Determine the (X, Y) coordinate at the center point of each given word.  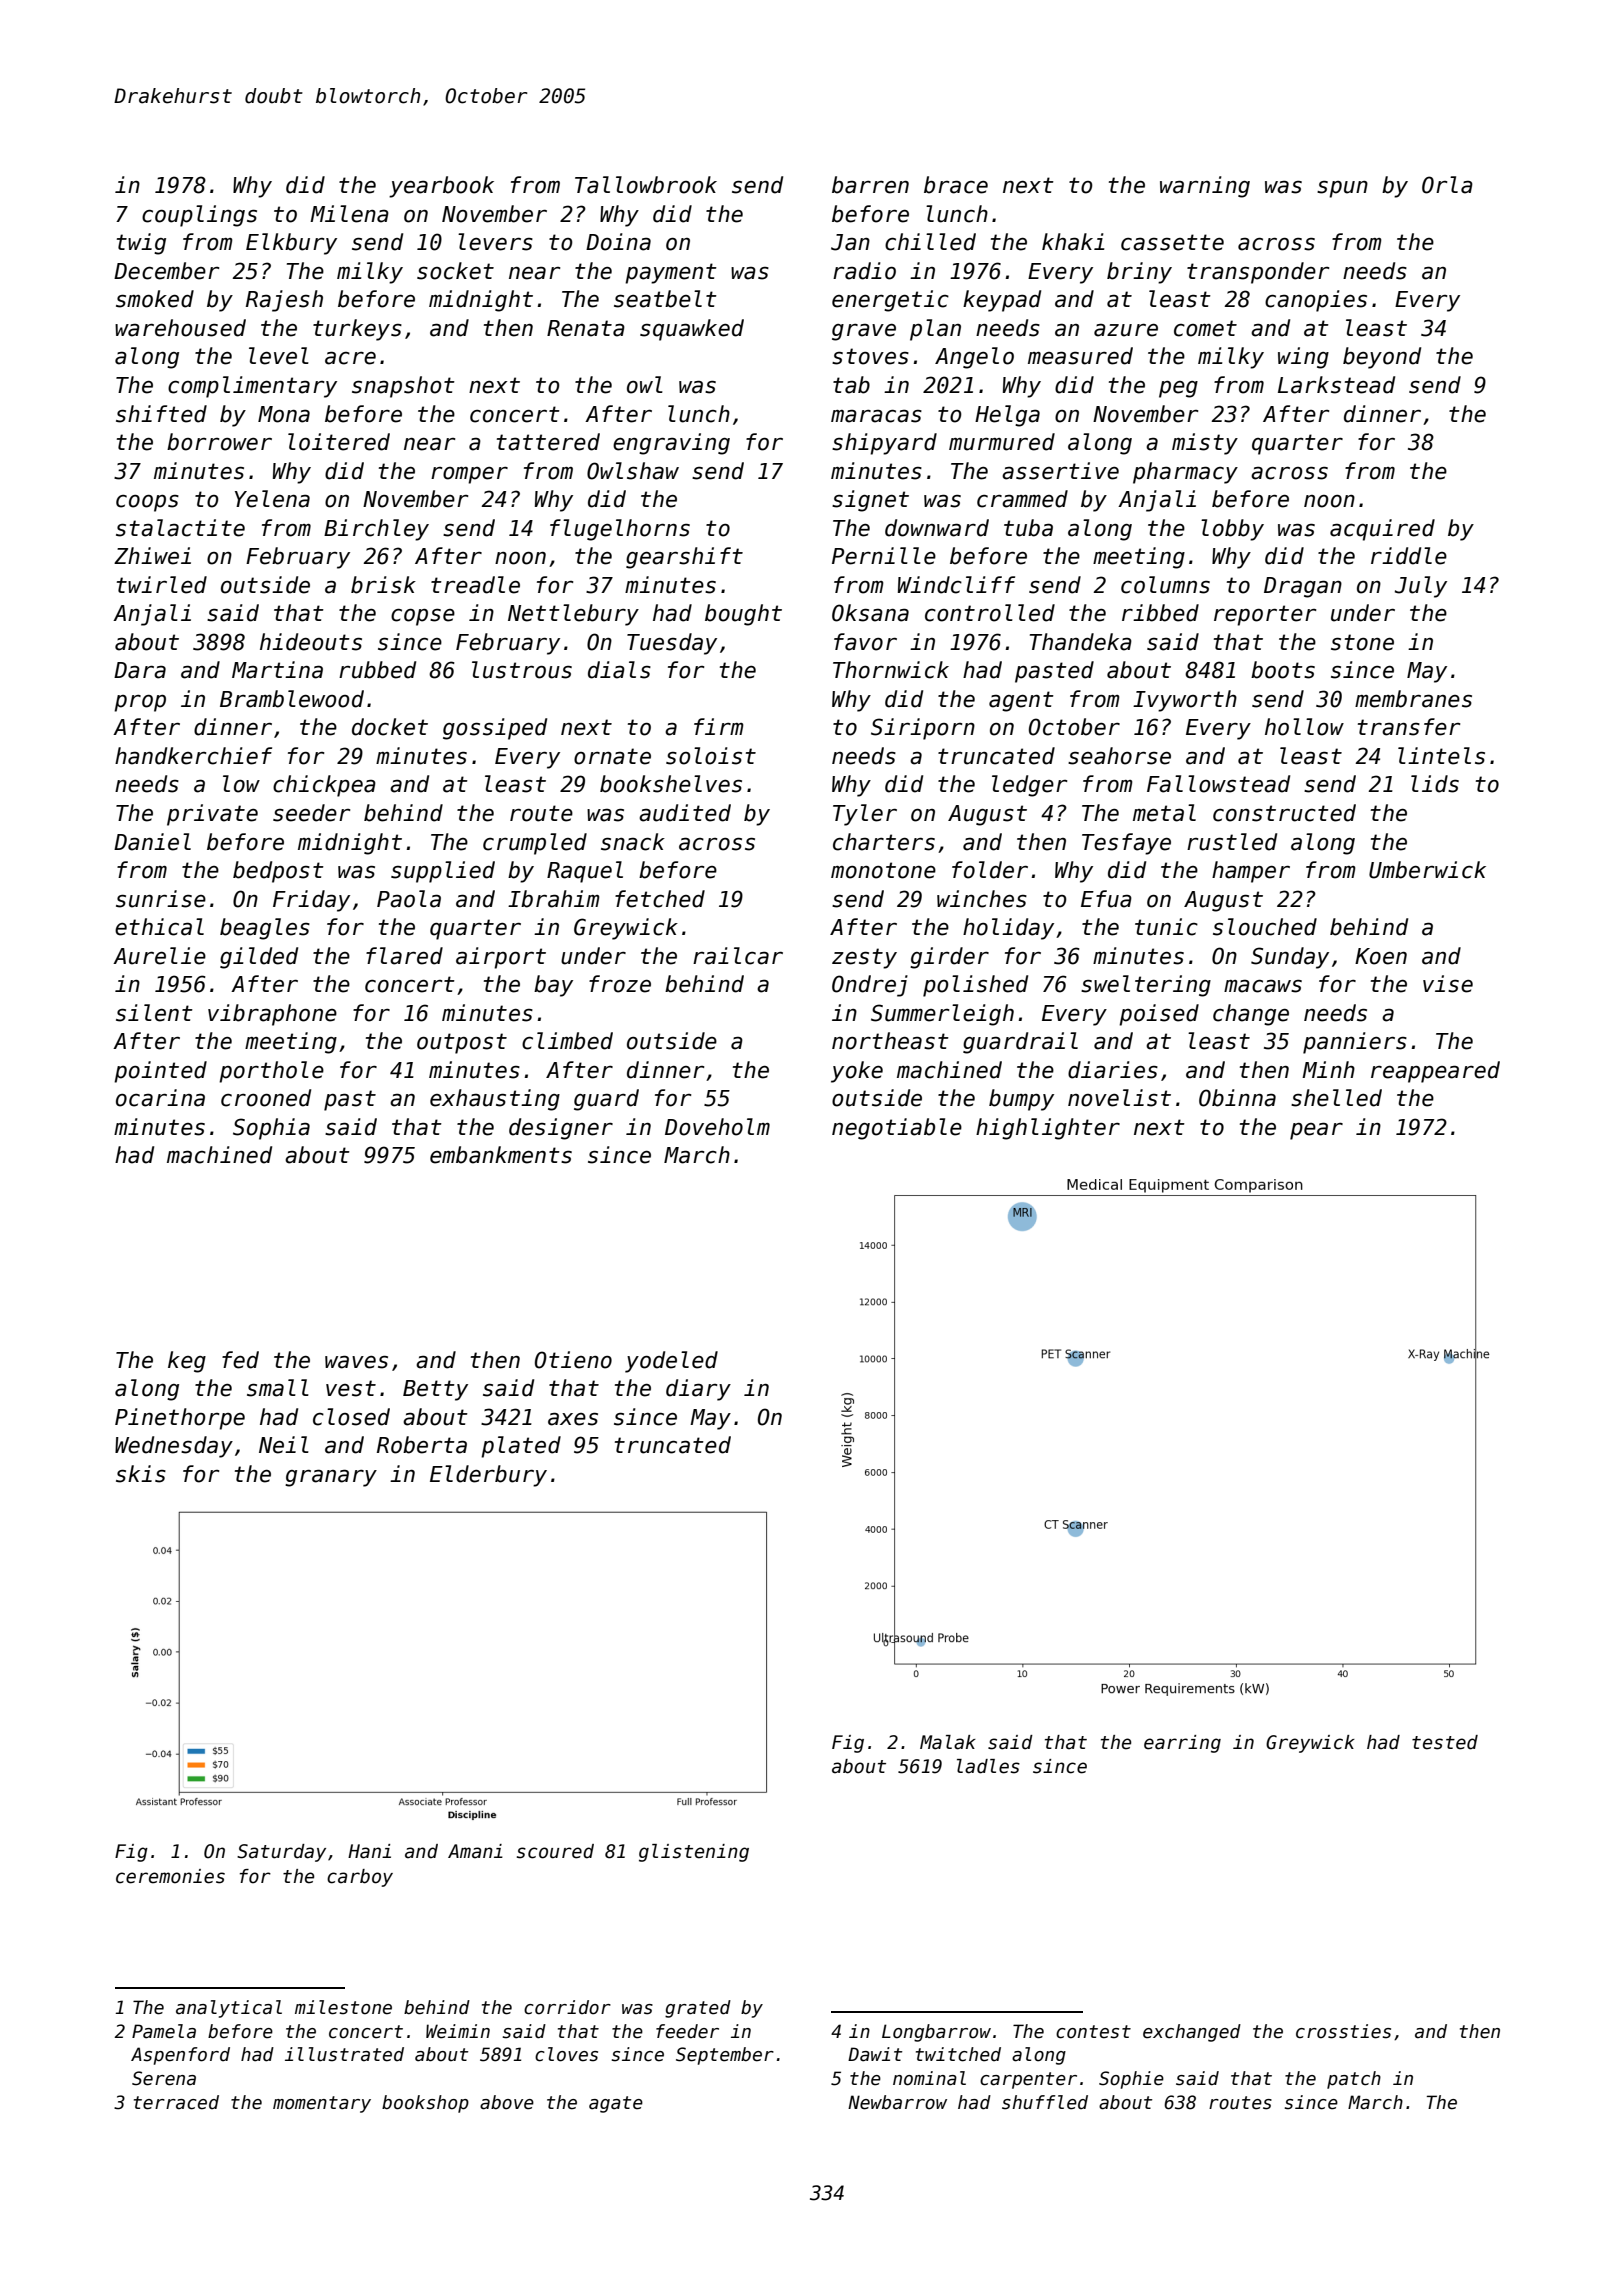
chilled (930, 242)
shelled (1336, 1098)
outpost (462, 1043)
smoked (155, 299)
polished (975, 986)
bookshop (425, 2104)
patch (1354, 2080)
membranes (1413, 699)
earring (1182, 1744)
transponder (1258, 273)
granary (331, 1478)
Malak (948, 1742)
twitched (958, 2054)
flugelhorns (620, 530)
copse (423, 617)
